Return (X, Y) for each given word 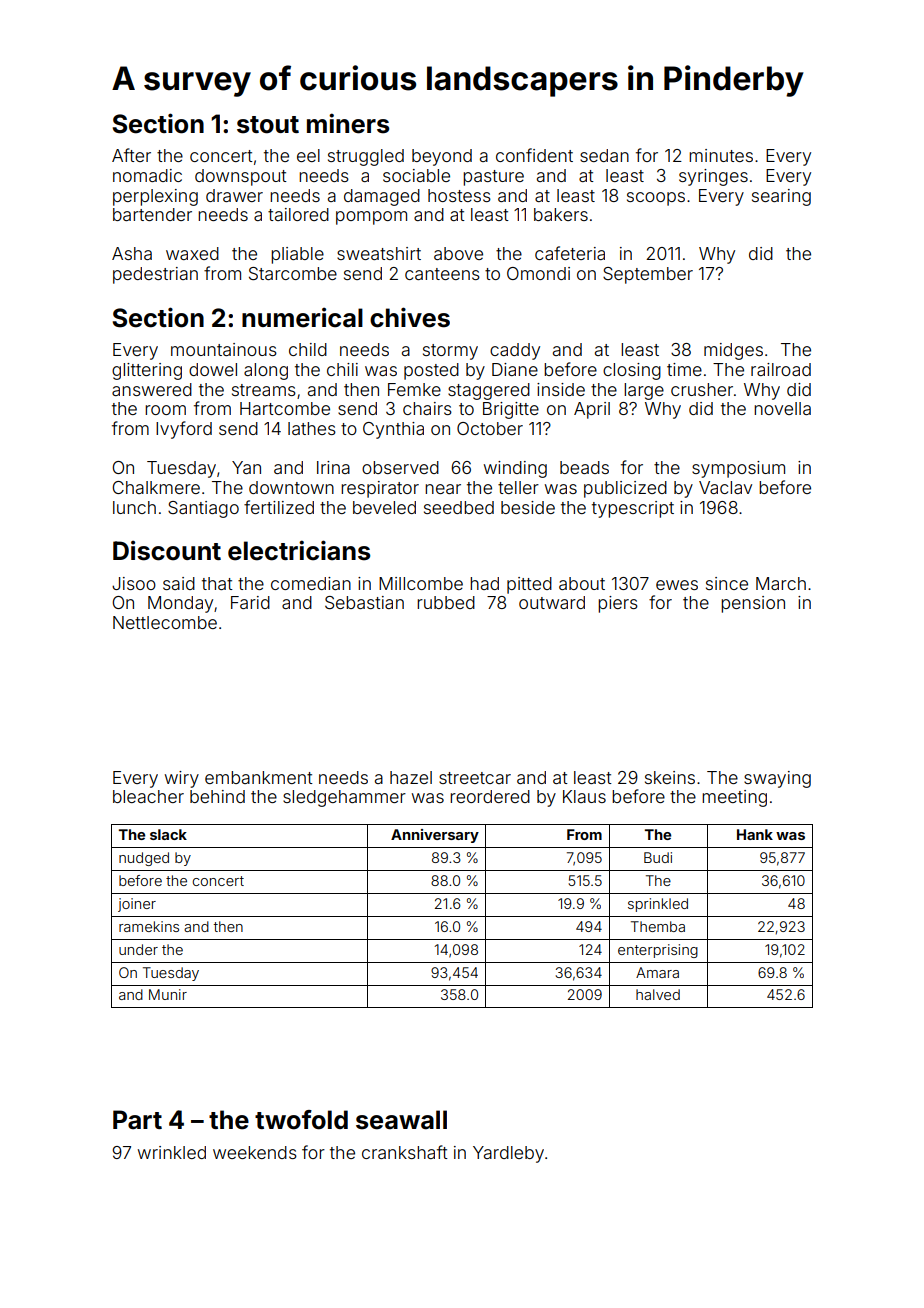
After (131, 155)
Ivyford (184, 430)
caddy (515, 351)
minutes (721, 155)
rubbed (446, 602)
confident (534, 155)
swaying (777, 779)
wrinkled (172, 1152)
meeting (734, 798)
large (644, 391)
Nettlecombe (165, 622)
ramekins (149, 926)
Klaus (584, 796)
